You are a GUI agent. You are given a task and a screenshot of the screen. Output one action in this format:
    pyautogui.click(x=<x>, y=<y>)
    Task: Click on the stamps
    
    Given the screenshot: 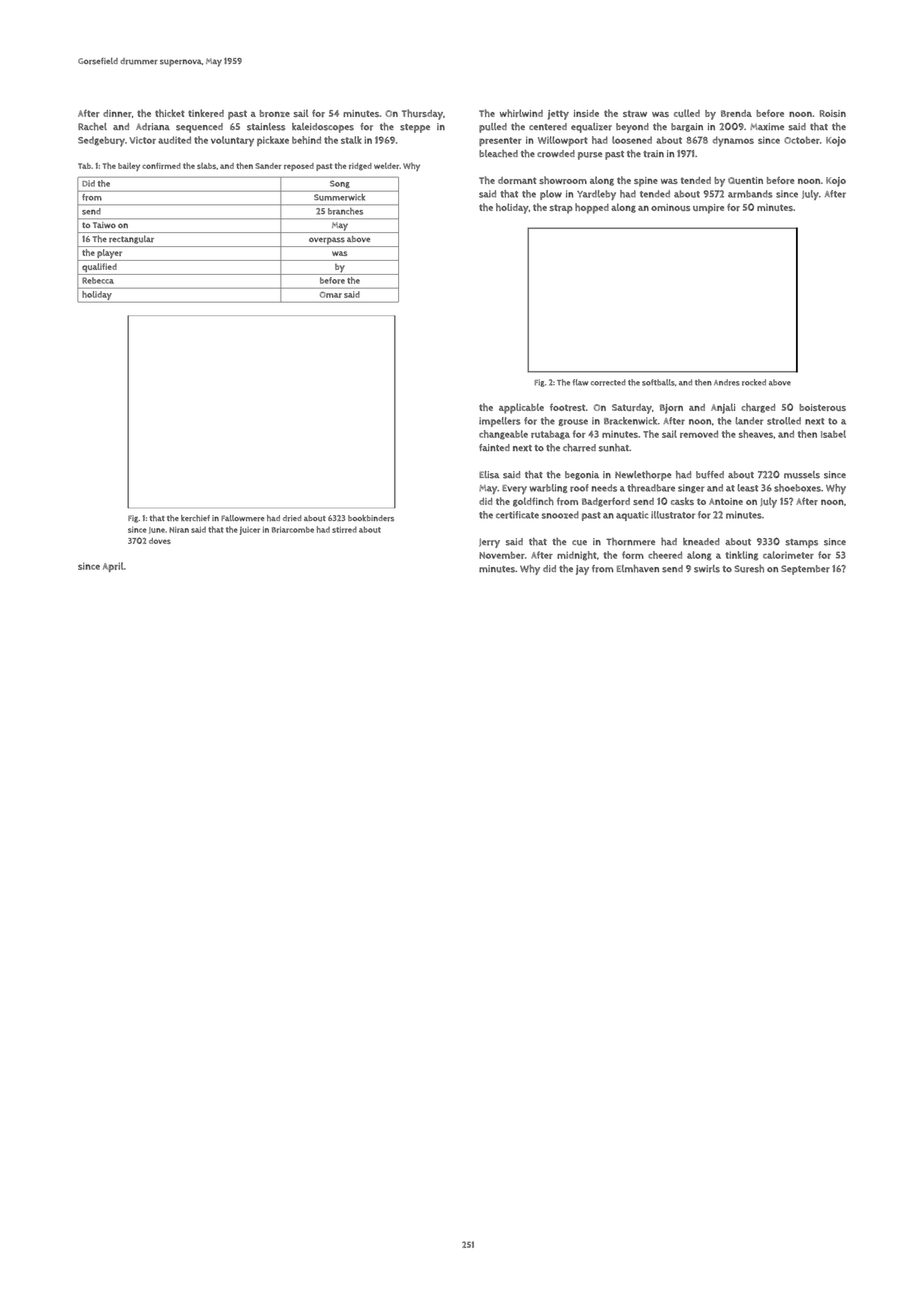 What is the action you would take?
    pyautogui.click(x=801, y=543)
